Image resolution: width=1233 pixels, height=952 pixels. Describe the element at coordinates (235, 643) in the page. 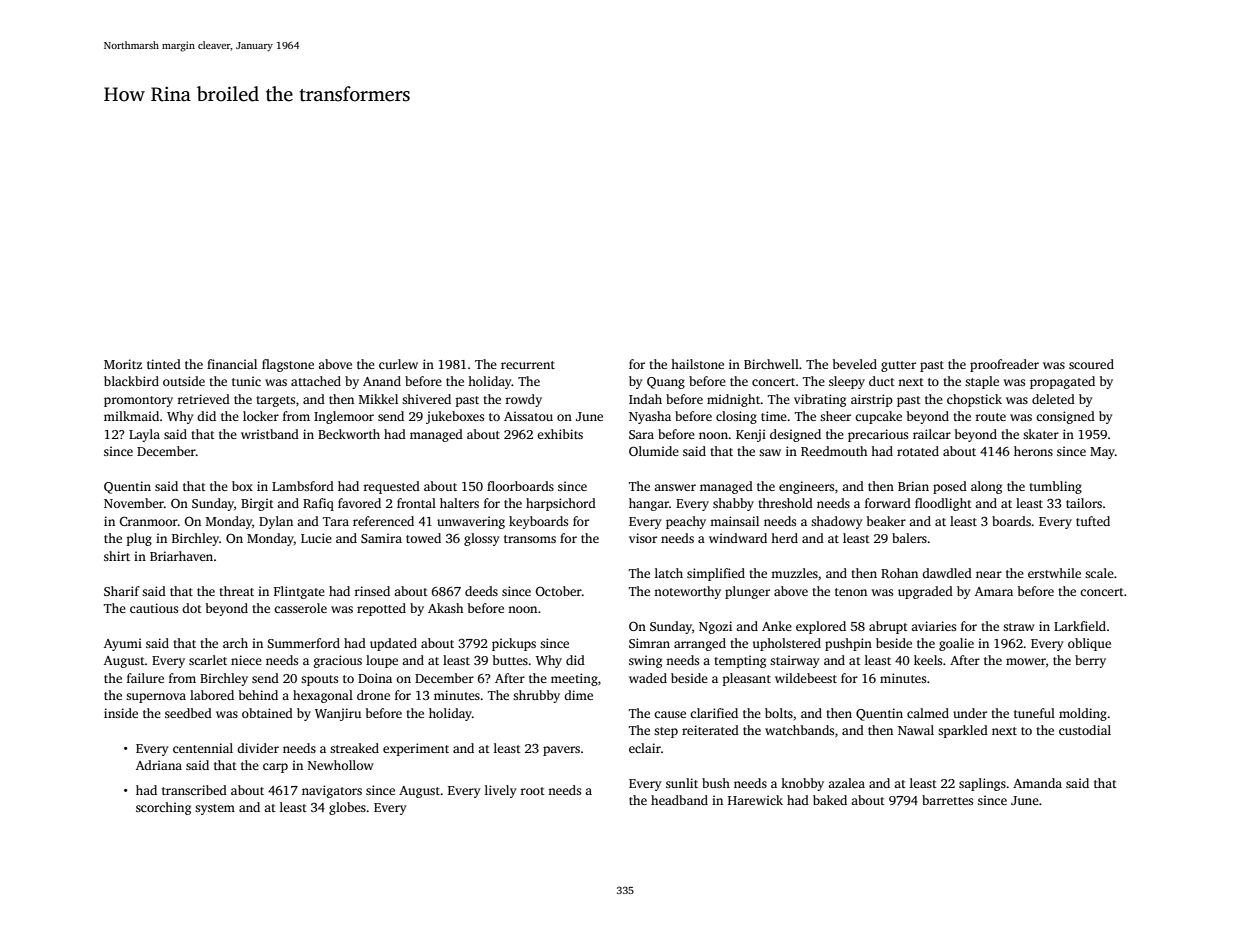

I see `arch` at that location.
